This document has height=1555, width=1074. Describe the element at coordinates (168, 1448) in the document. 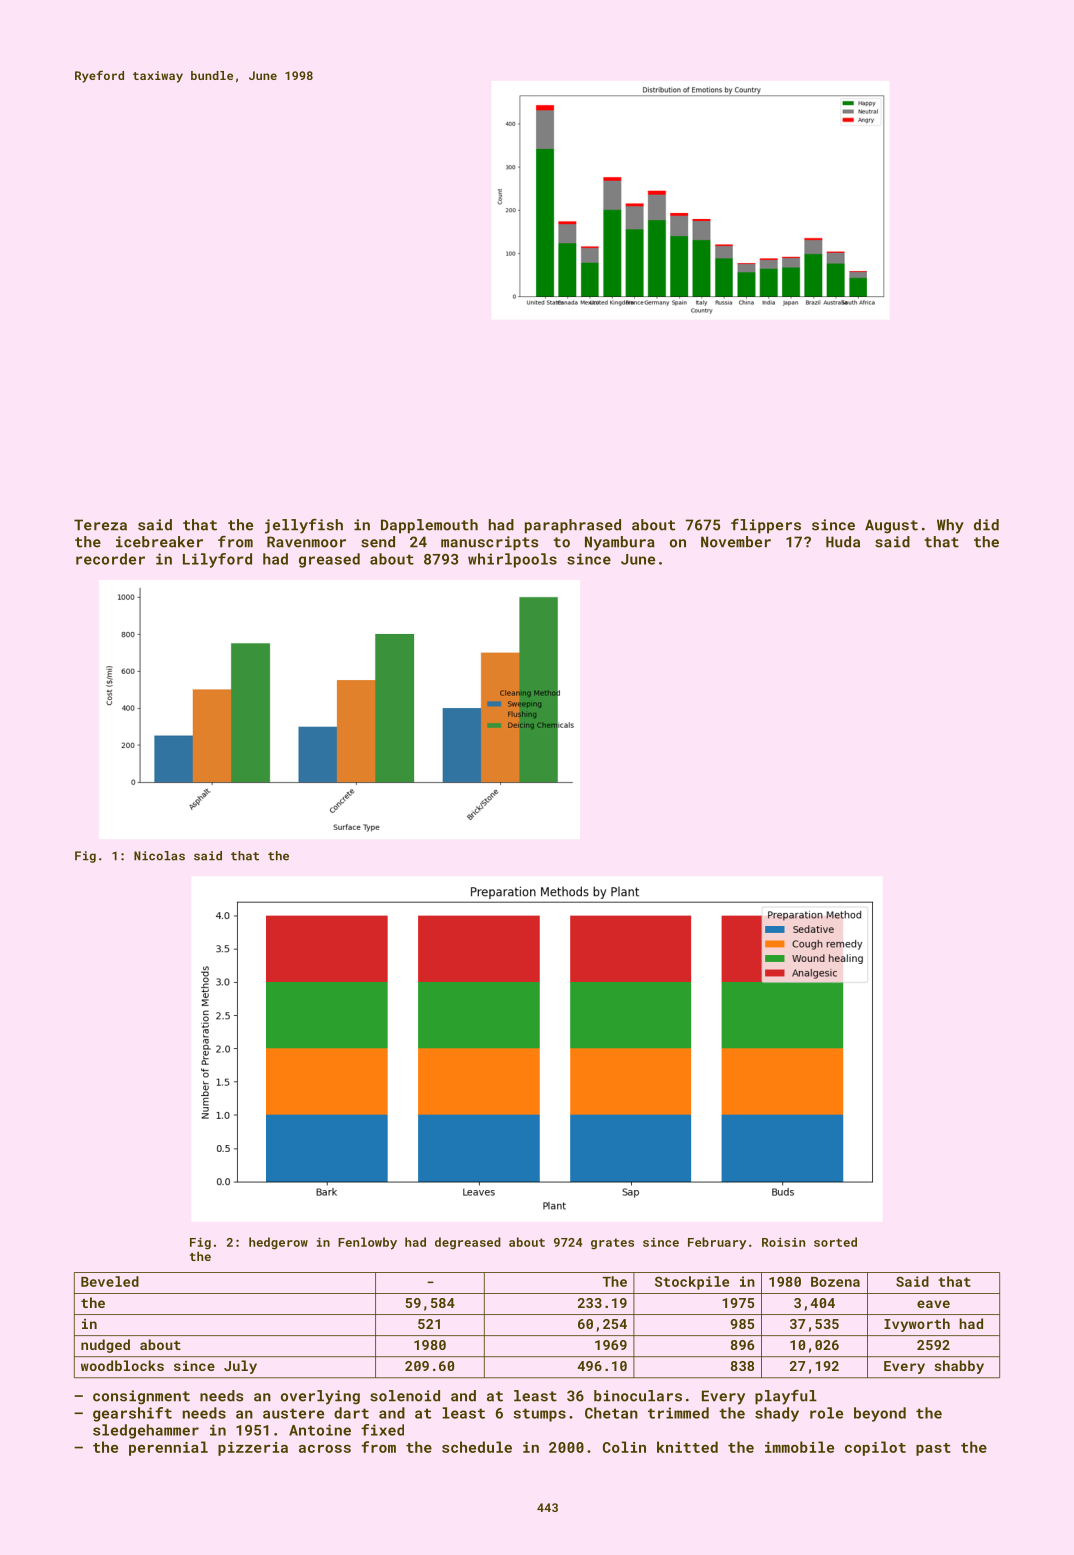

I see `perennial` at that location.
